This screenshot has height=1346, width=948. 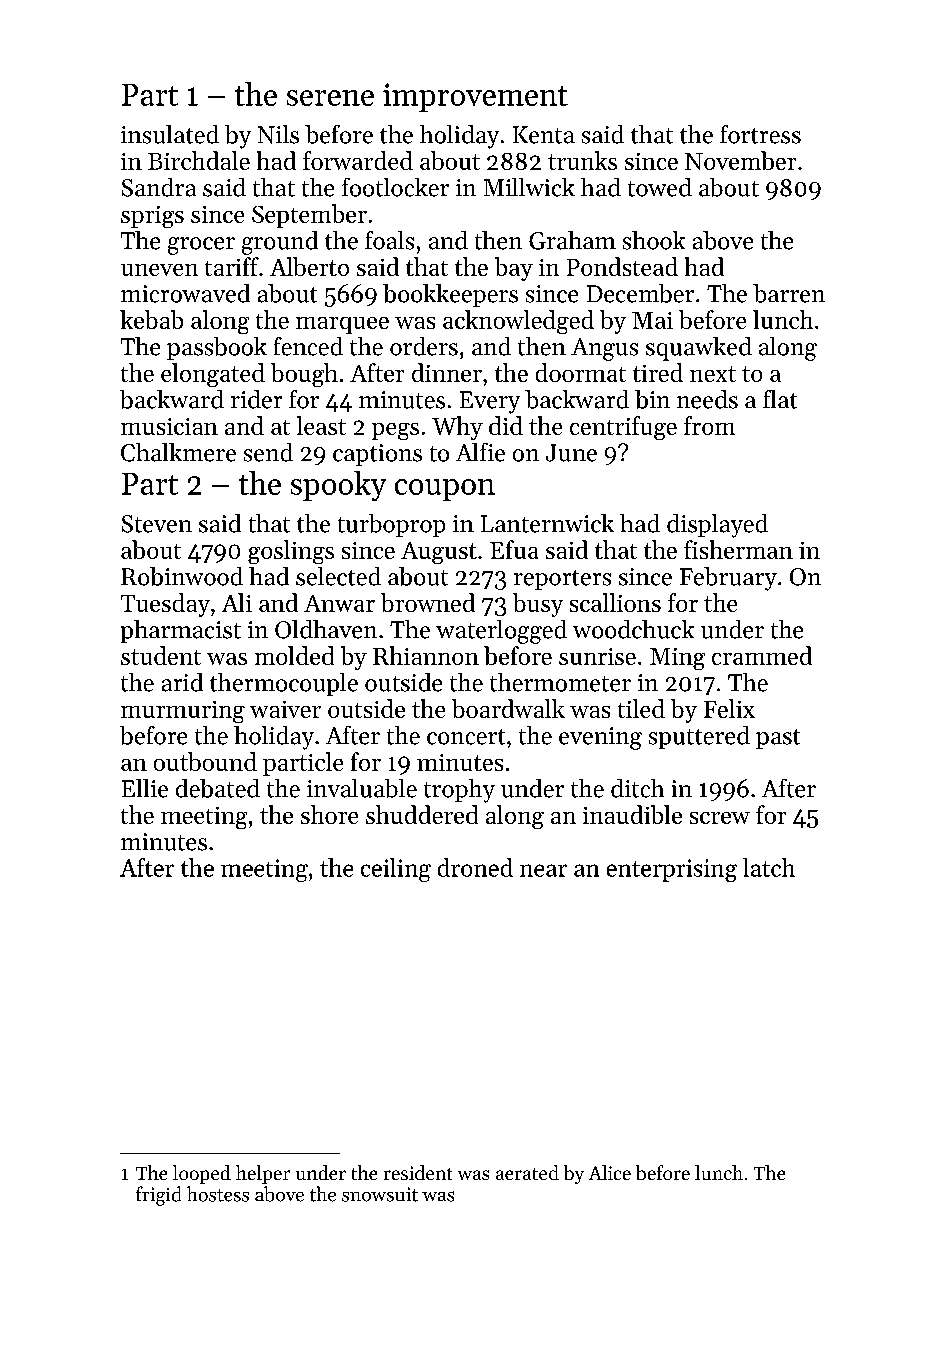 I want to click on Lanternwick, so click(x=547, y=523).
